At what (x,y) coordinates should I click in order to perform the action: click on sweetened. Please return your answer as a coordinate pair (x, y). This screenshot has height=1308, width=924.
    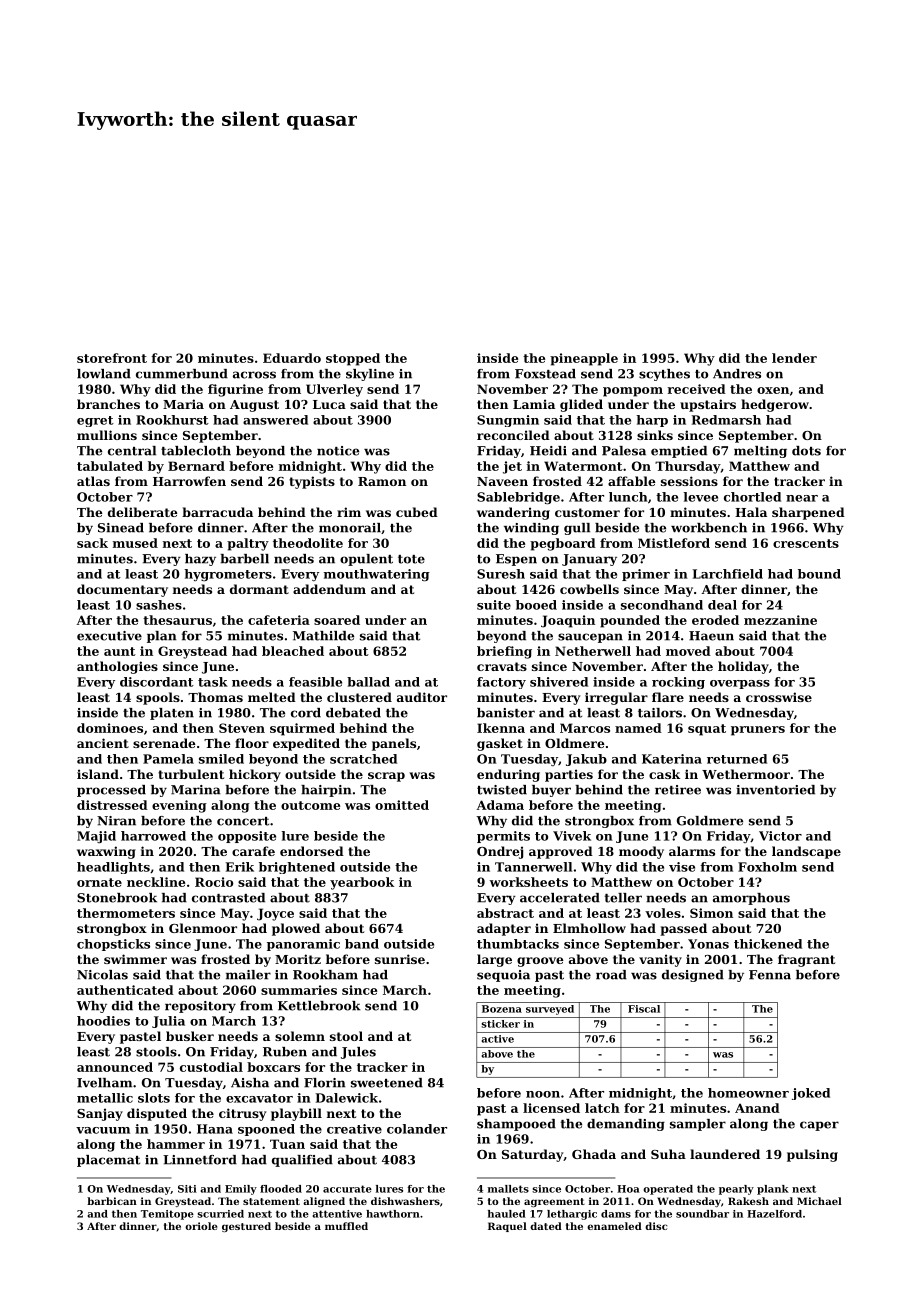
    Looking at the image, I should click on (387, 1083).
